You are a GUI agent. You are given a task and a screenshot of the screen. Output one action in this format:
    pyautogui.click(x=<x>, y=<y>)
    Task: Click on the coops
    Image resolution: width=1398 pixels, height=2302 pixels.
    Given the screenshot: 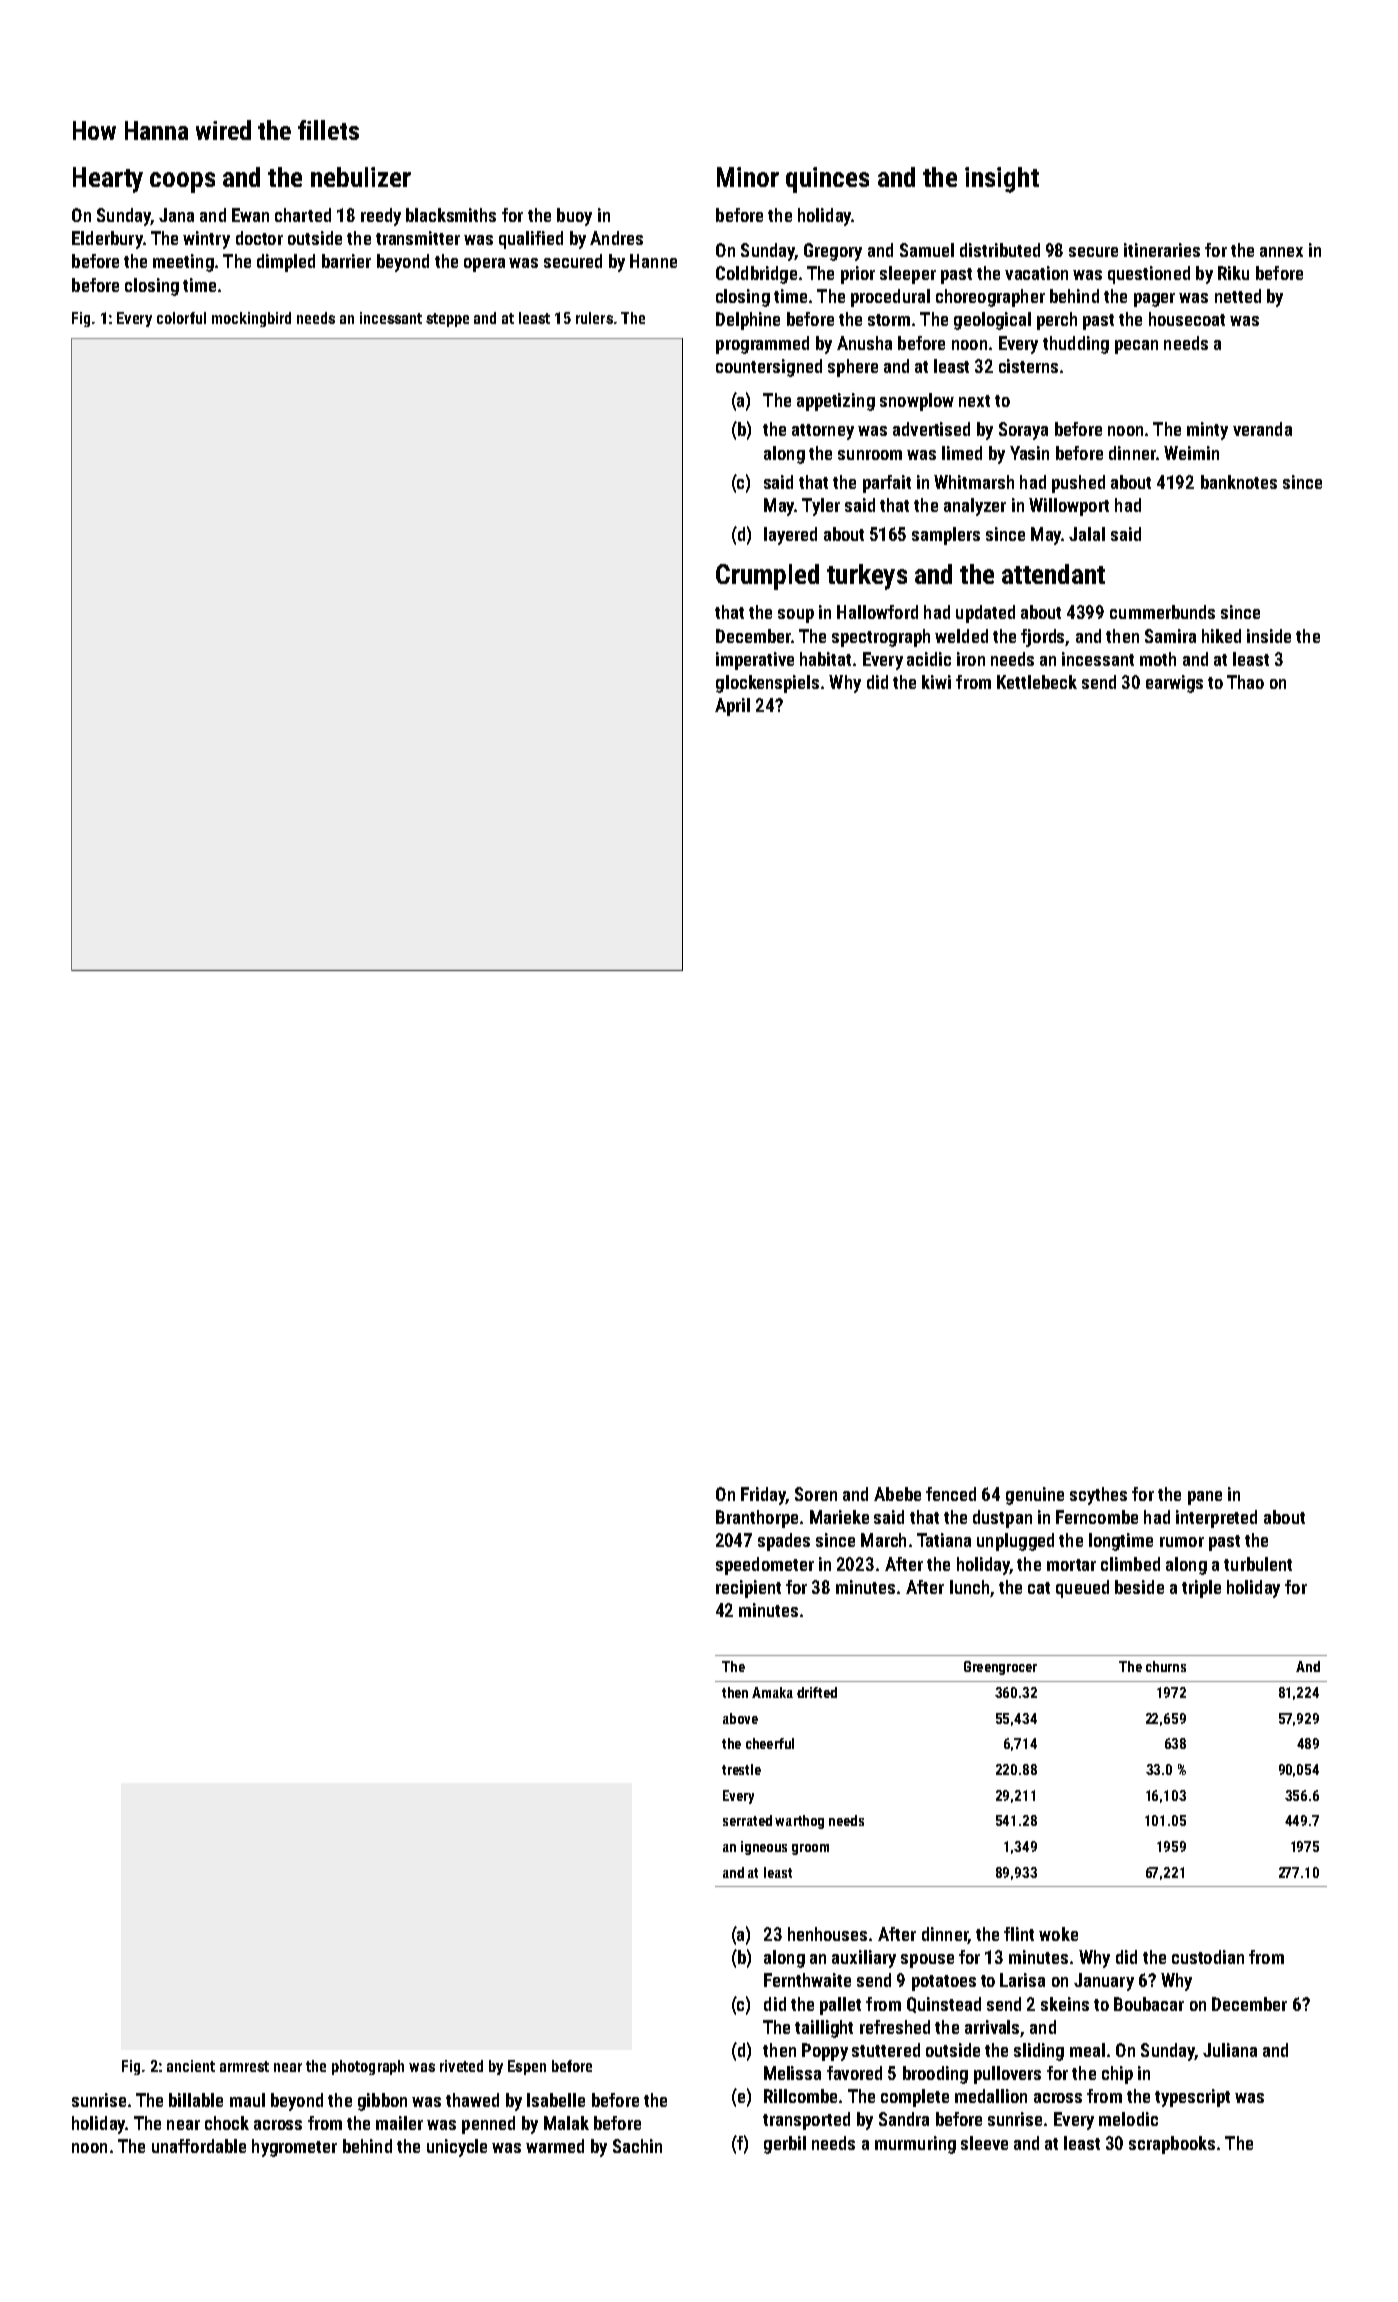 What is the action you would take?
    pyautogui.click(x=182, y=182)
